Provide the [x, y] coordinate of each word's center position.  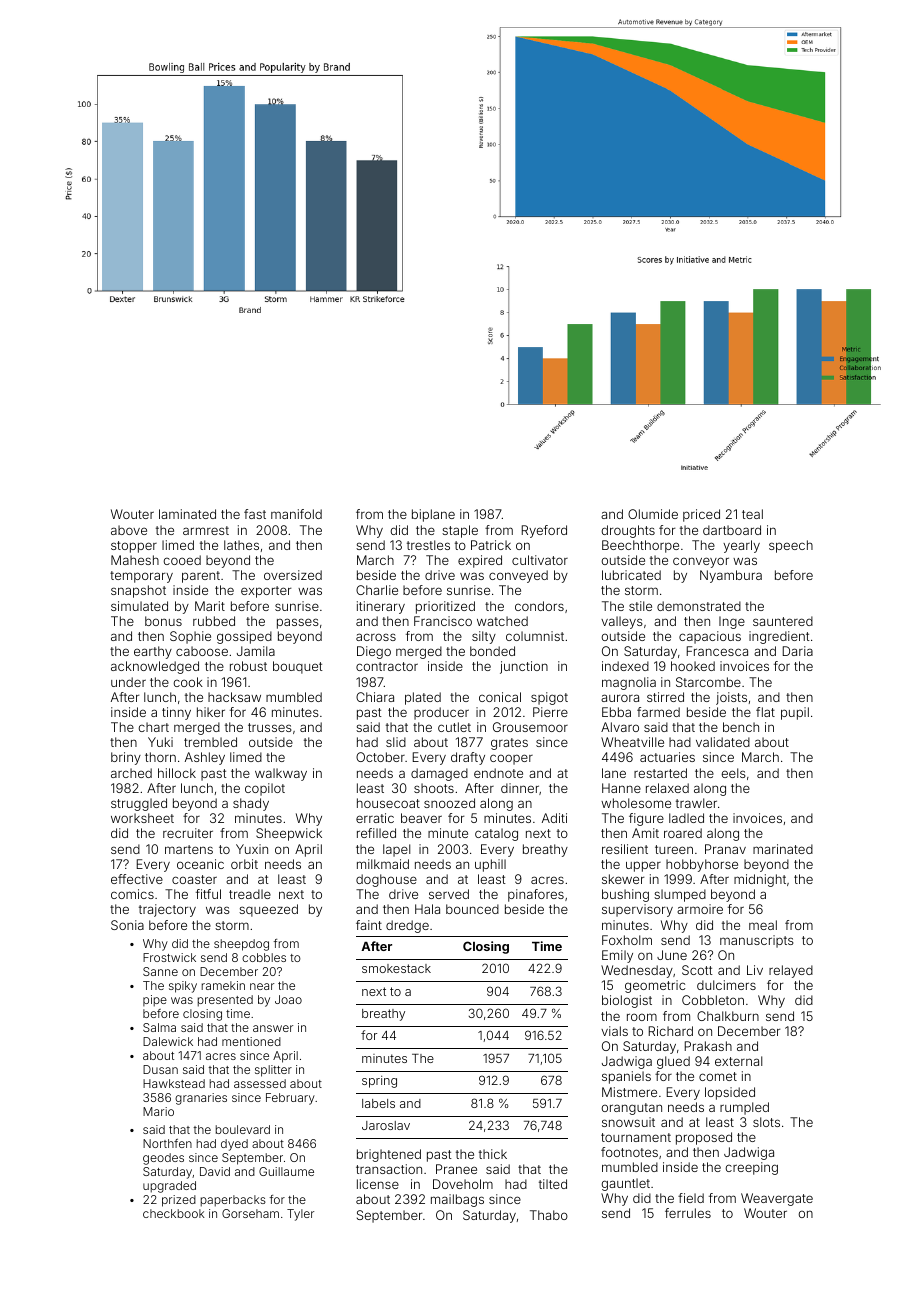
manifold [296, 514]
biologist [627, 1001]
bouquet [298, 667]
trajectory [167, 910]
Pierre [550, 712]
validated [723, 742]
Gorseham [250, 1213]
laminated [187, 514]
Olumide [653, 514]
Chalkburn [728, 1016]
